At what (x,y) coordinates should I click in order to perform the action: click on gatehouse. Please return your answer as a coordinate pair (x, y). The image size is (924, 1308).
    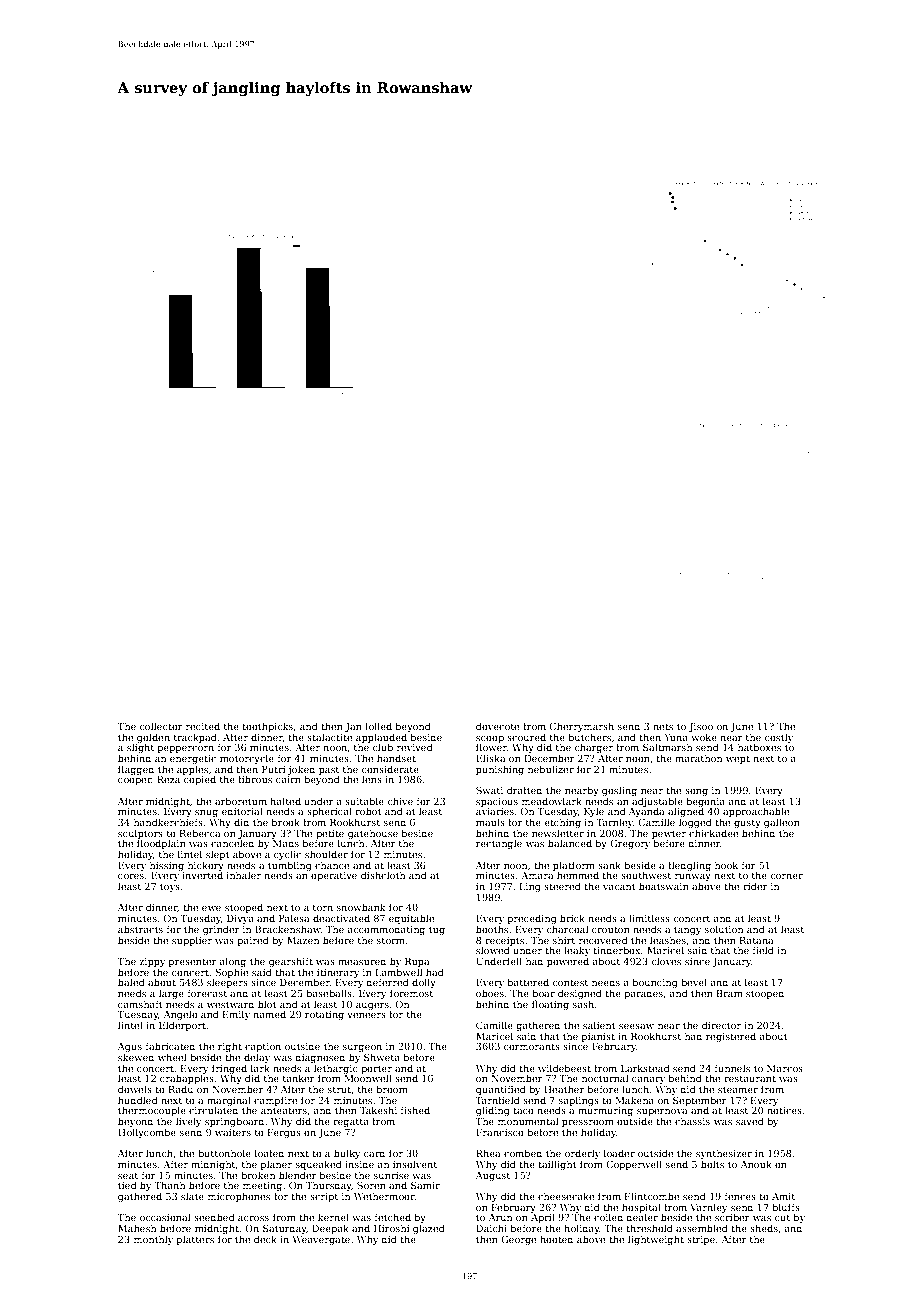
    Looking at the image, I should click on (373, 834).
